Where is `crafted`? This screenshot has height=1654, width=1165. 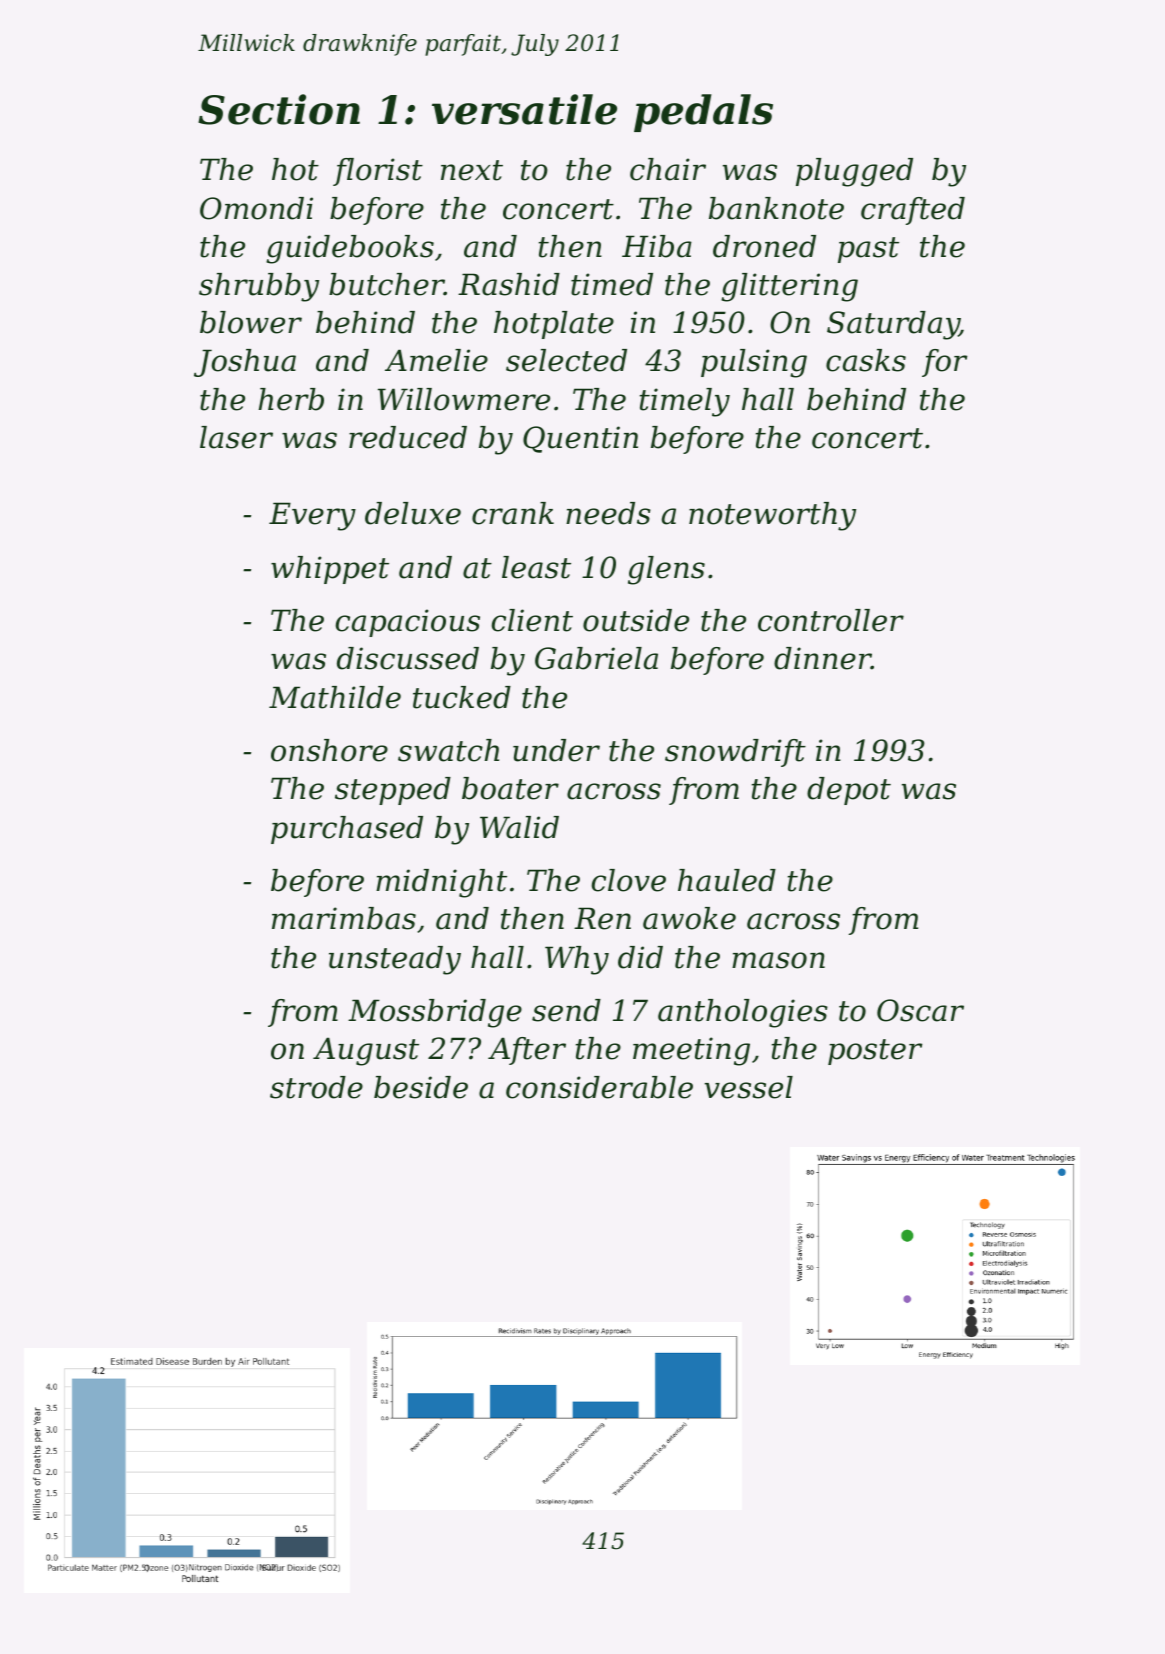
crafted is located at coordinates (913, 211).
